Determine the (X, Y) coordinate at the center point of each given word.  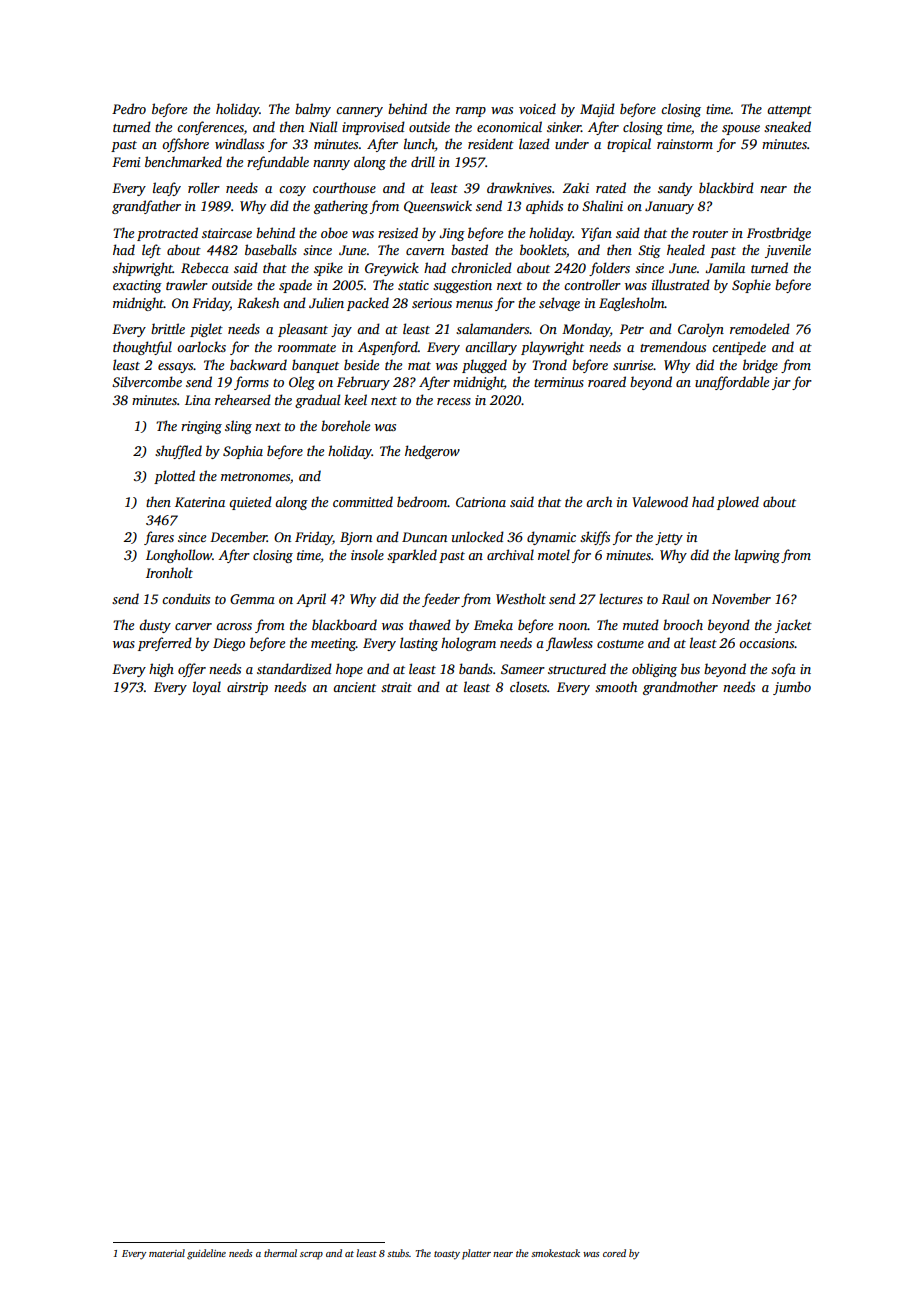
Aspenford (388, 348)
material (167, 1253)
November (741, 598)
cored (614, 1253)
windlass (239, 143)
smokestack (555, 1253)
